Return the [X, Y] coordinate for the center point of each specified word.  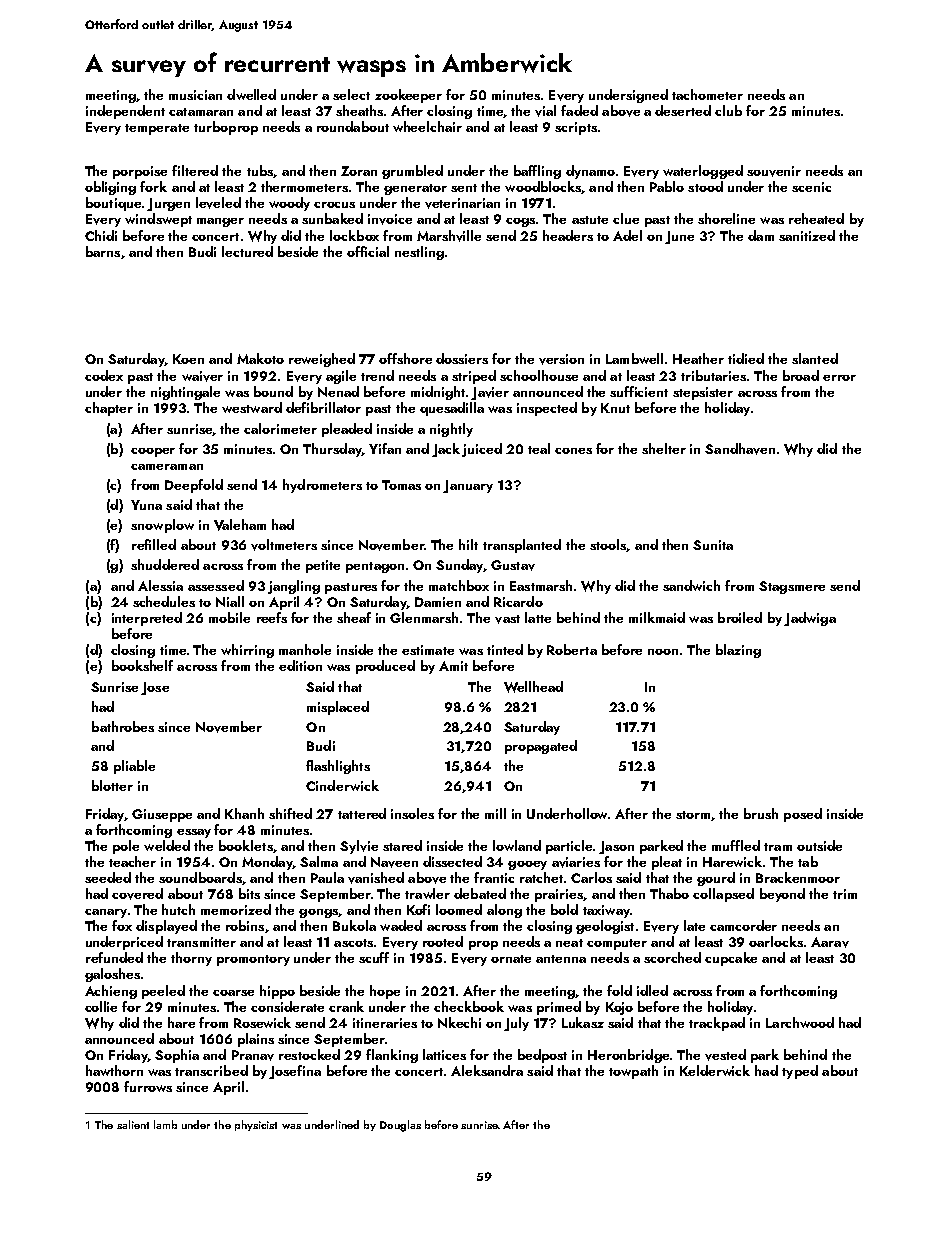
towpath [633, 1072]
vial [545, 111]
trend [377, 375]
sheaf [354, 617]
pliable [134, 767]
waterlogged [703, 172]
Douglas [400, 1126]
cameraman [167, 467]
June [679, 237]
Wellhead [533, 687]
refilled [154, 544]
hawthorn [114, 1070]
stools [608, 544]
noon [663, 652]
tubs [260, 170]
